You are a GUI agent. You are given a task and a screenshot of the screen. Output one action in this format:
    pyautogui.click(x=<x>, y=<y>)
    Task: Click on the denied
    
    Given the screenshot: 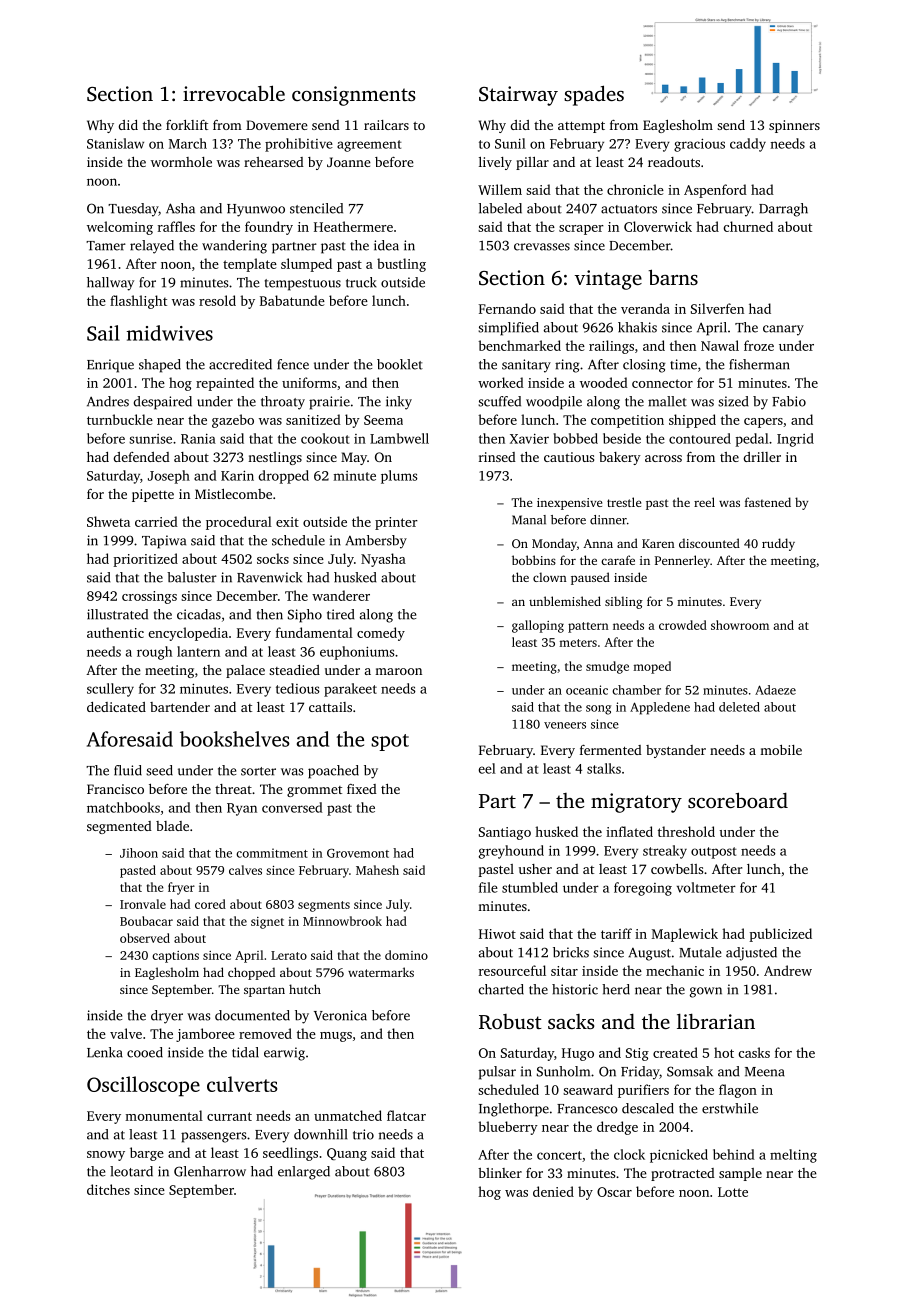 What is the action you would take?
    pyautogui.click(x=553, y=1191)
